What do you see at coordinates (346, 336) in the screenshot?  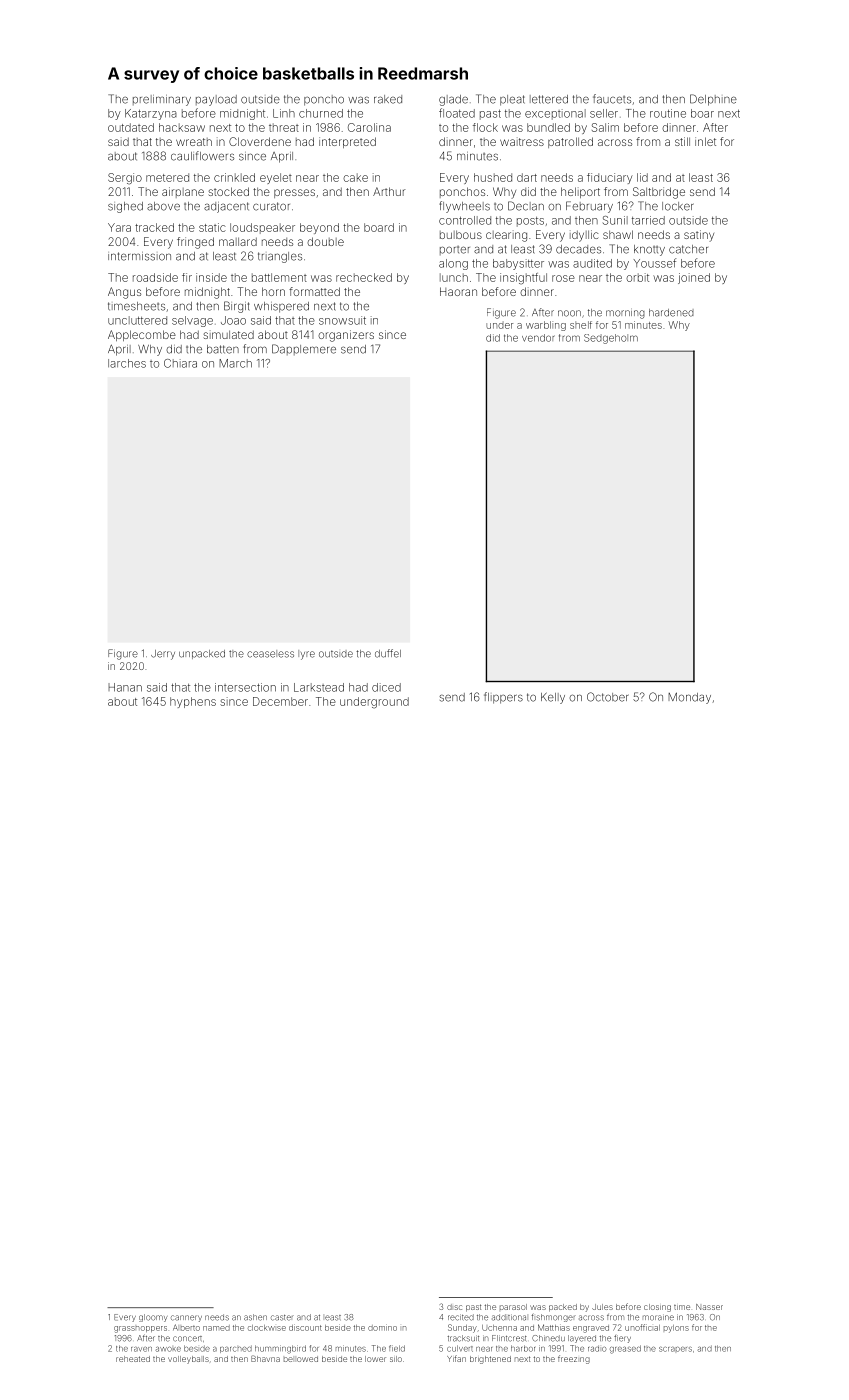 I see `organizers` at bounding box center [346, 336].
